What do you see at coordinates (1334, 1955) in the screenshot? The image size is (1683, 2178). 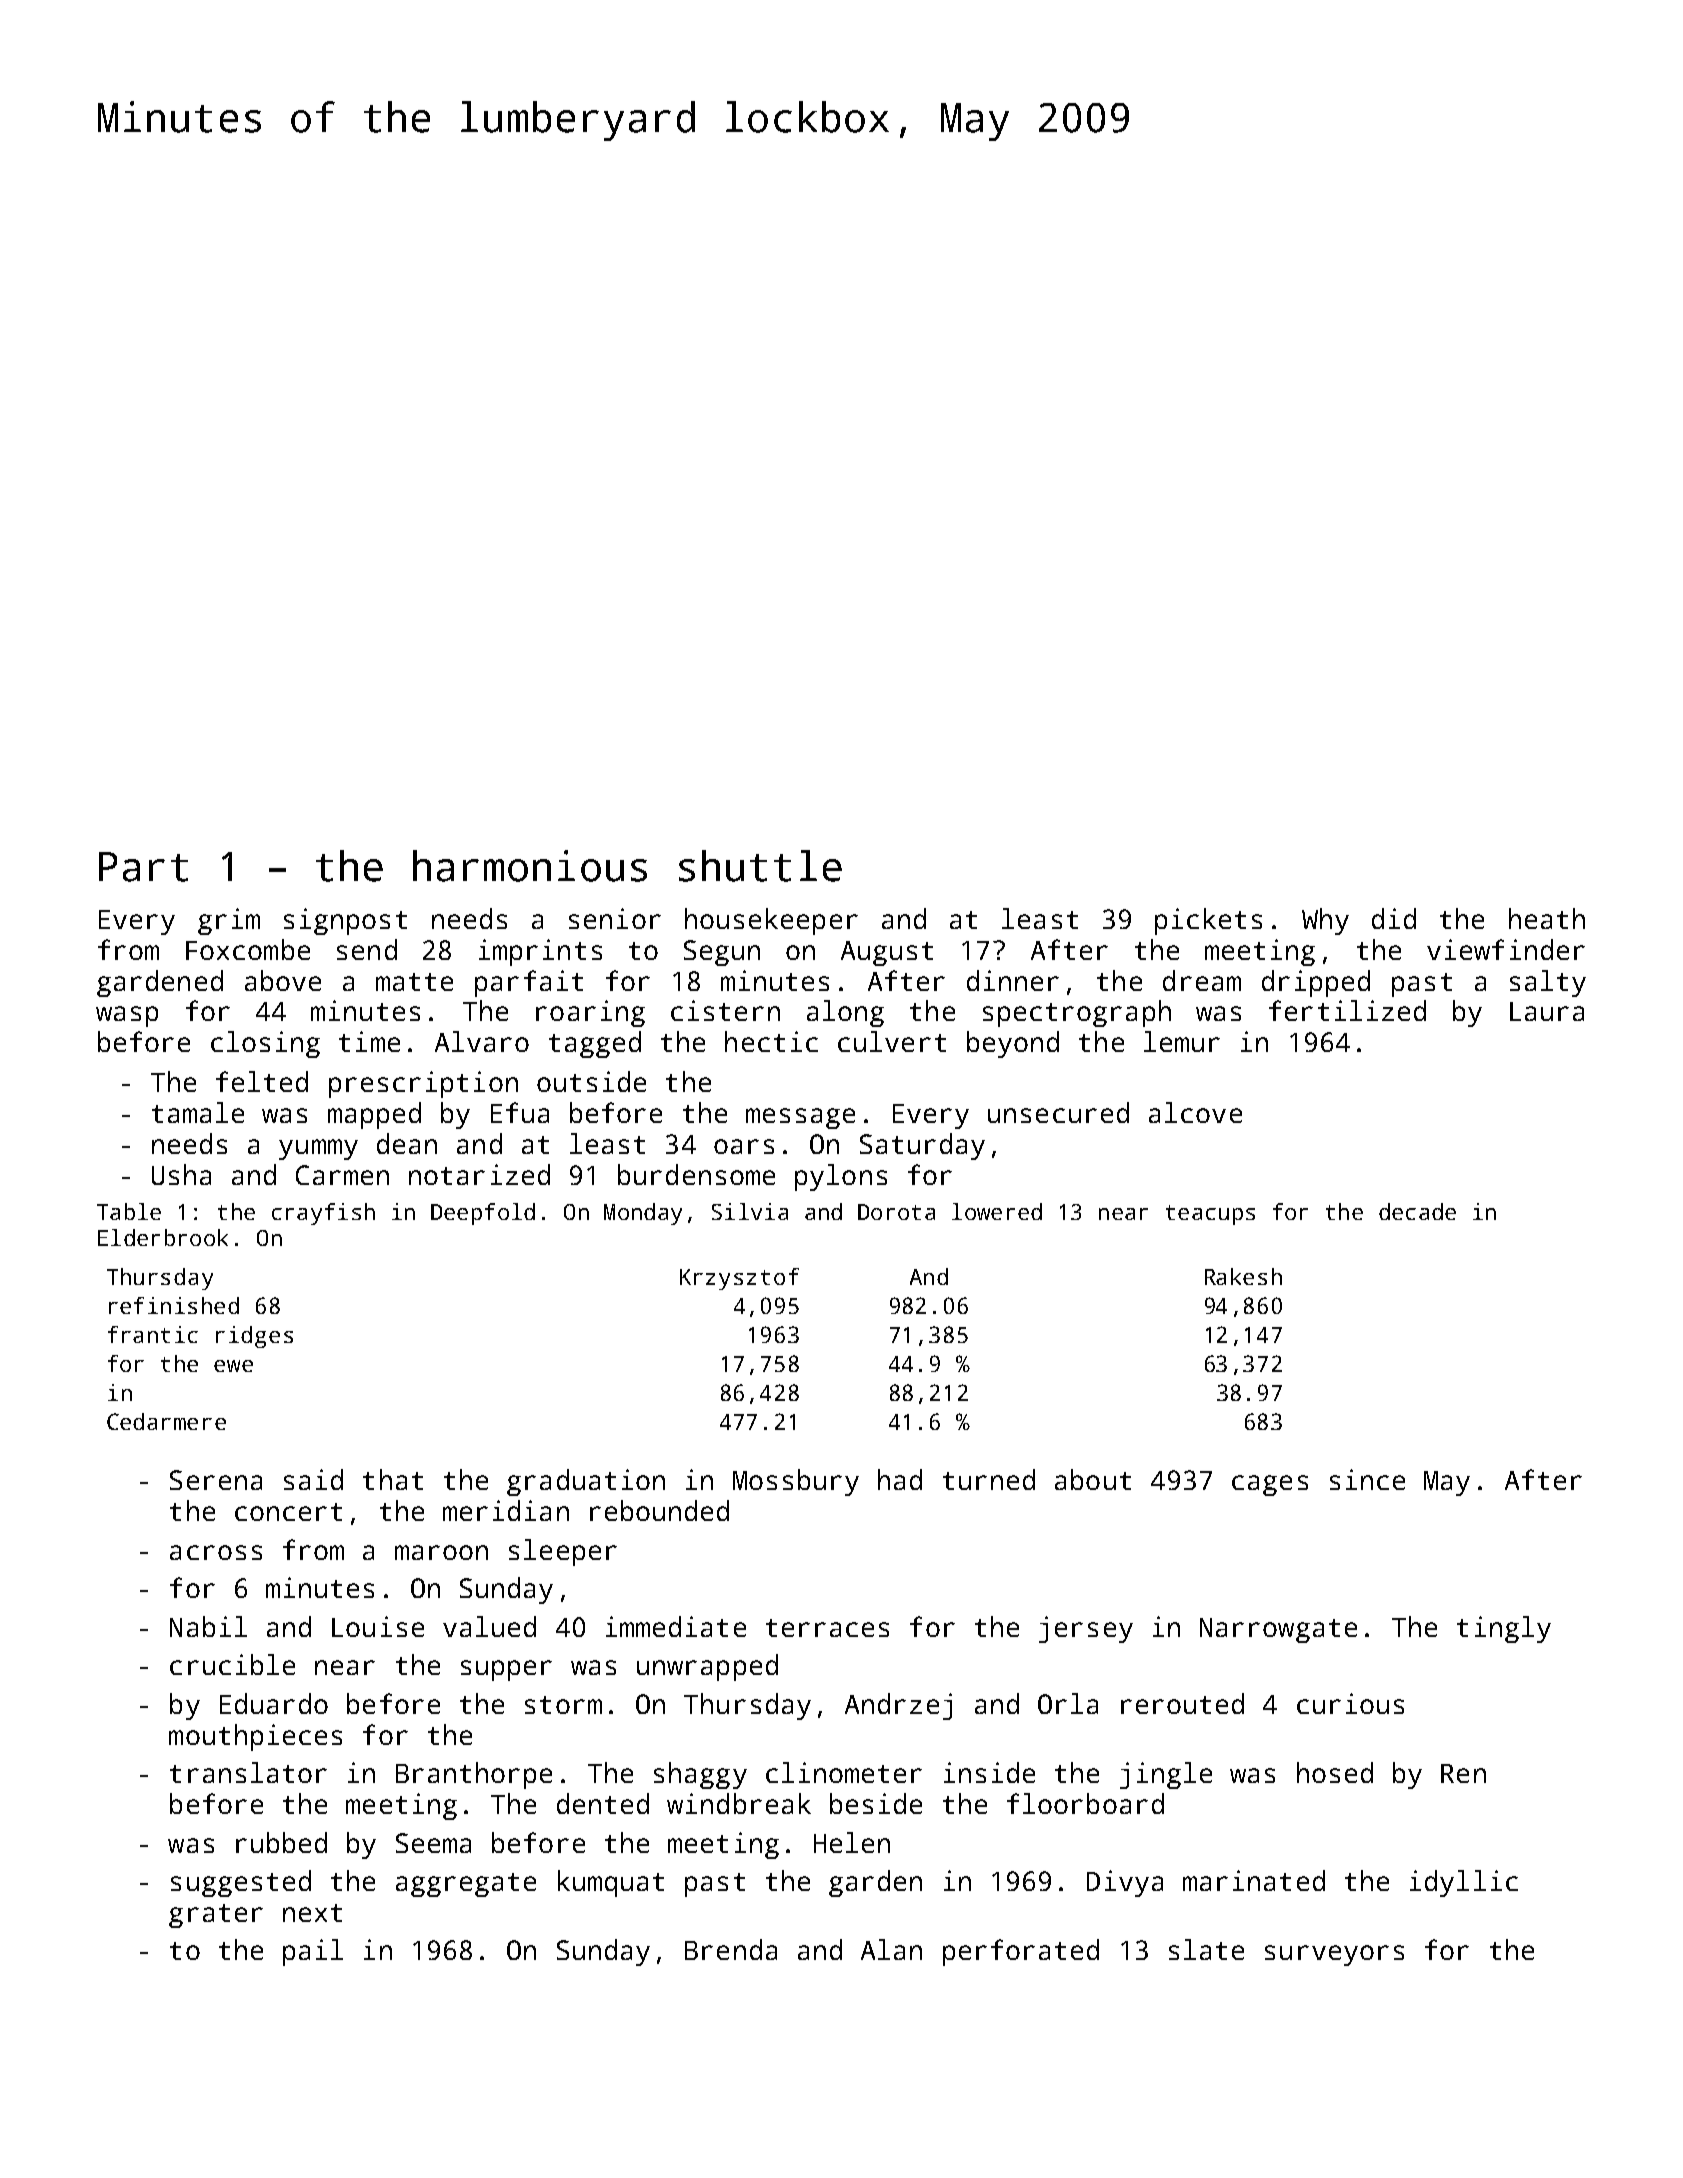 I see `surveyors` at bounding box center [1334, 1955].
